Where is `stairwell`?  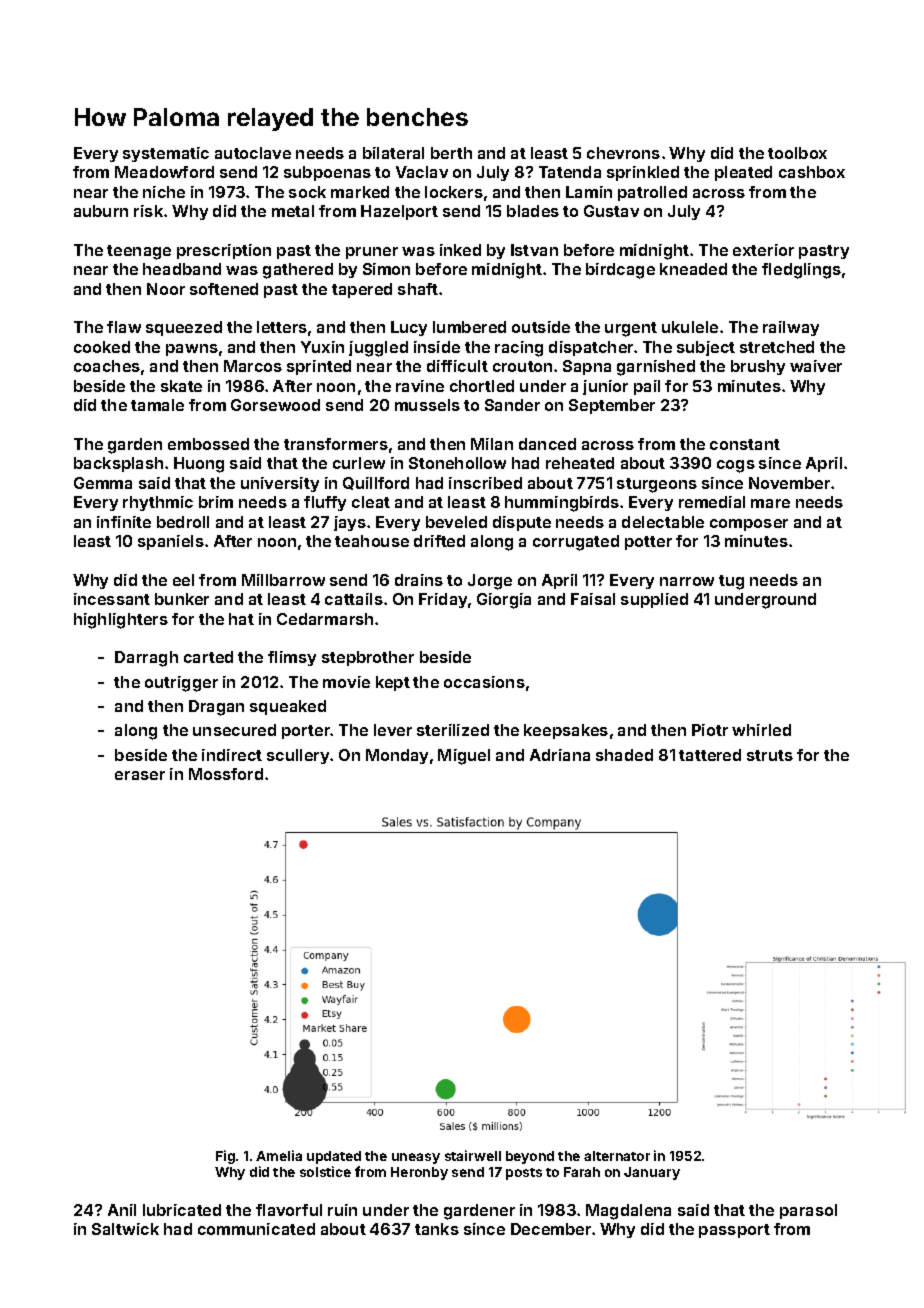
stairwell is located at coordinates (473, 1155).
